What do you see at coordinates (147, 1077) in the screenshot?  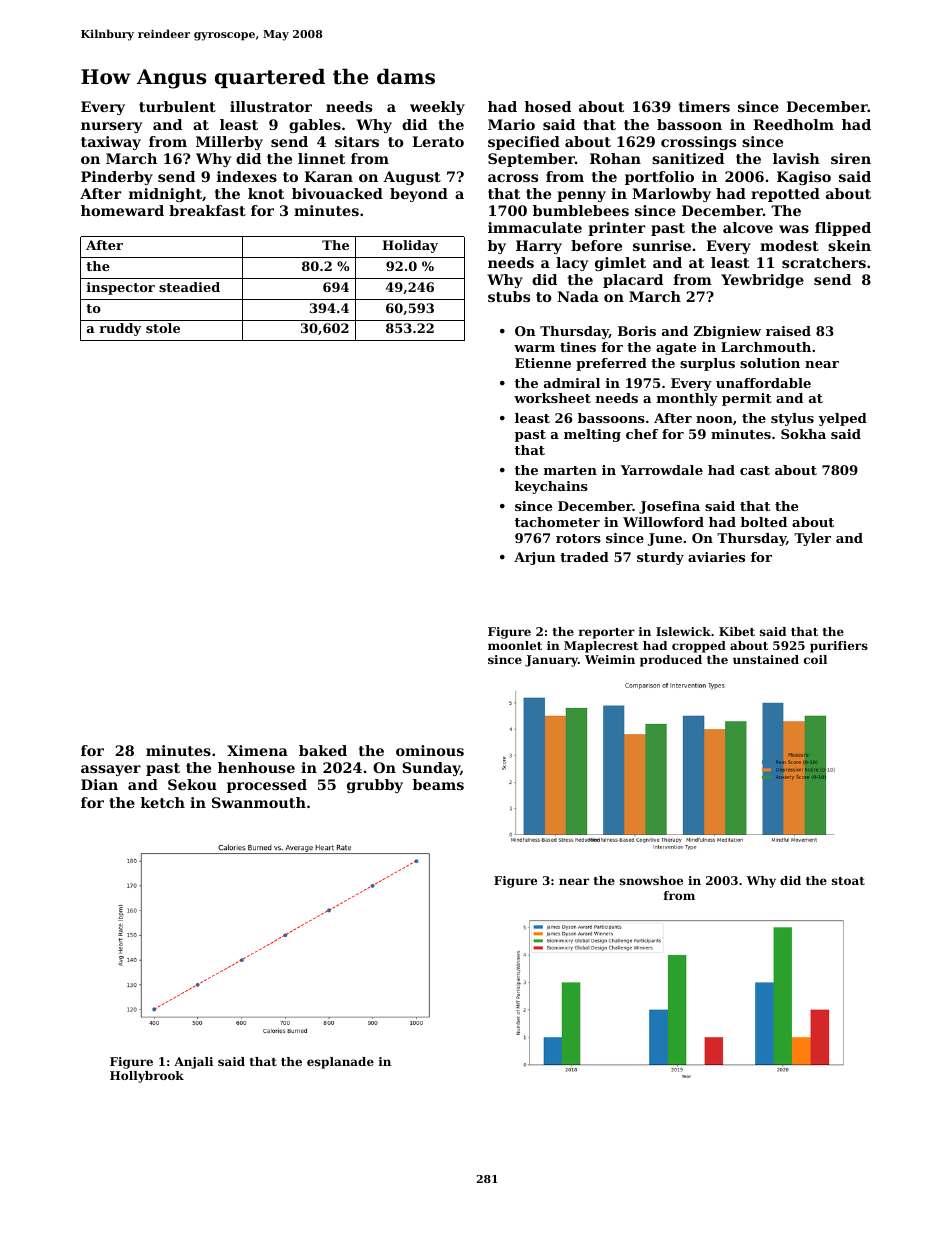 I see `Hollybrook` at bounding box center [147, 1077].
